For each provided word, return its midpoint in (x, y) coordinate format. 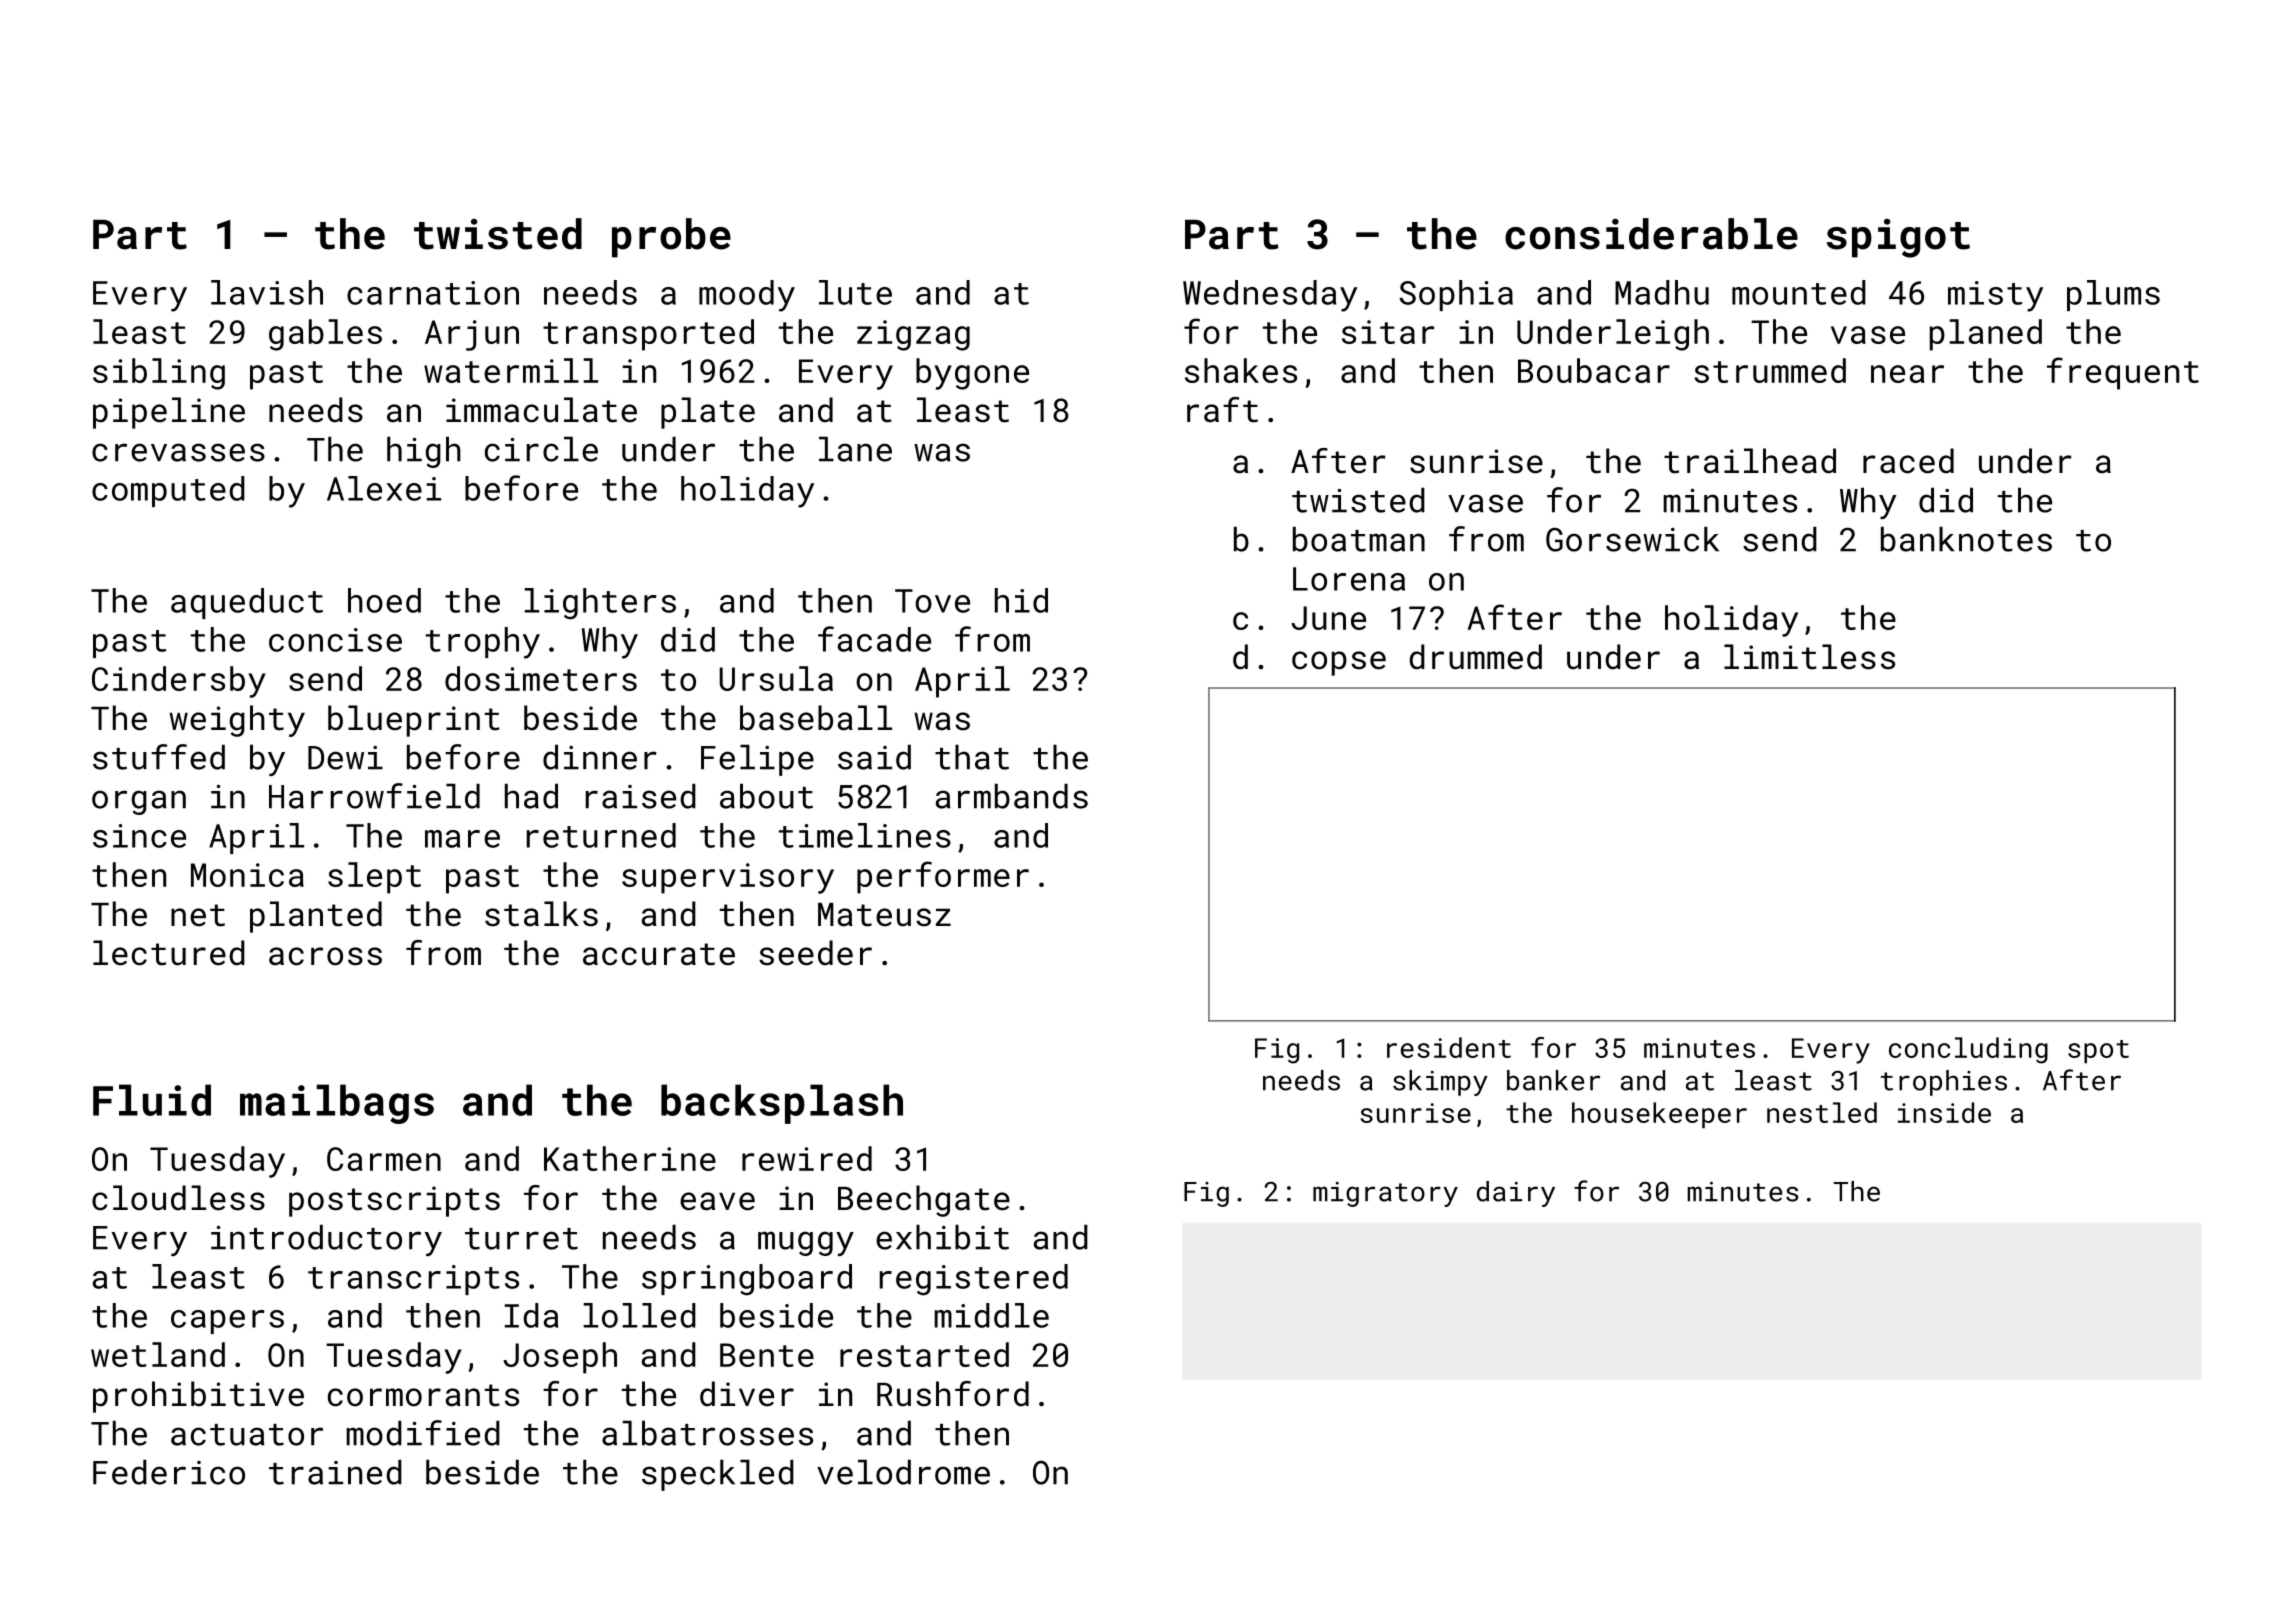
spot (2098, 1051)
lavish (267, 292)
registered (974, 1280)
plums (2113, 295)
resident (1449, 1047)
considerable (1651, 234)
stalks (541, 914)
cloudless (178, 1198)
